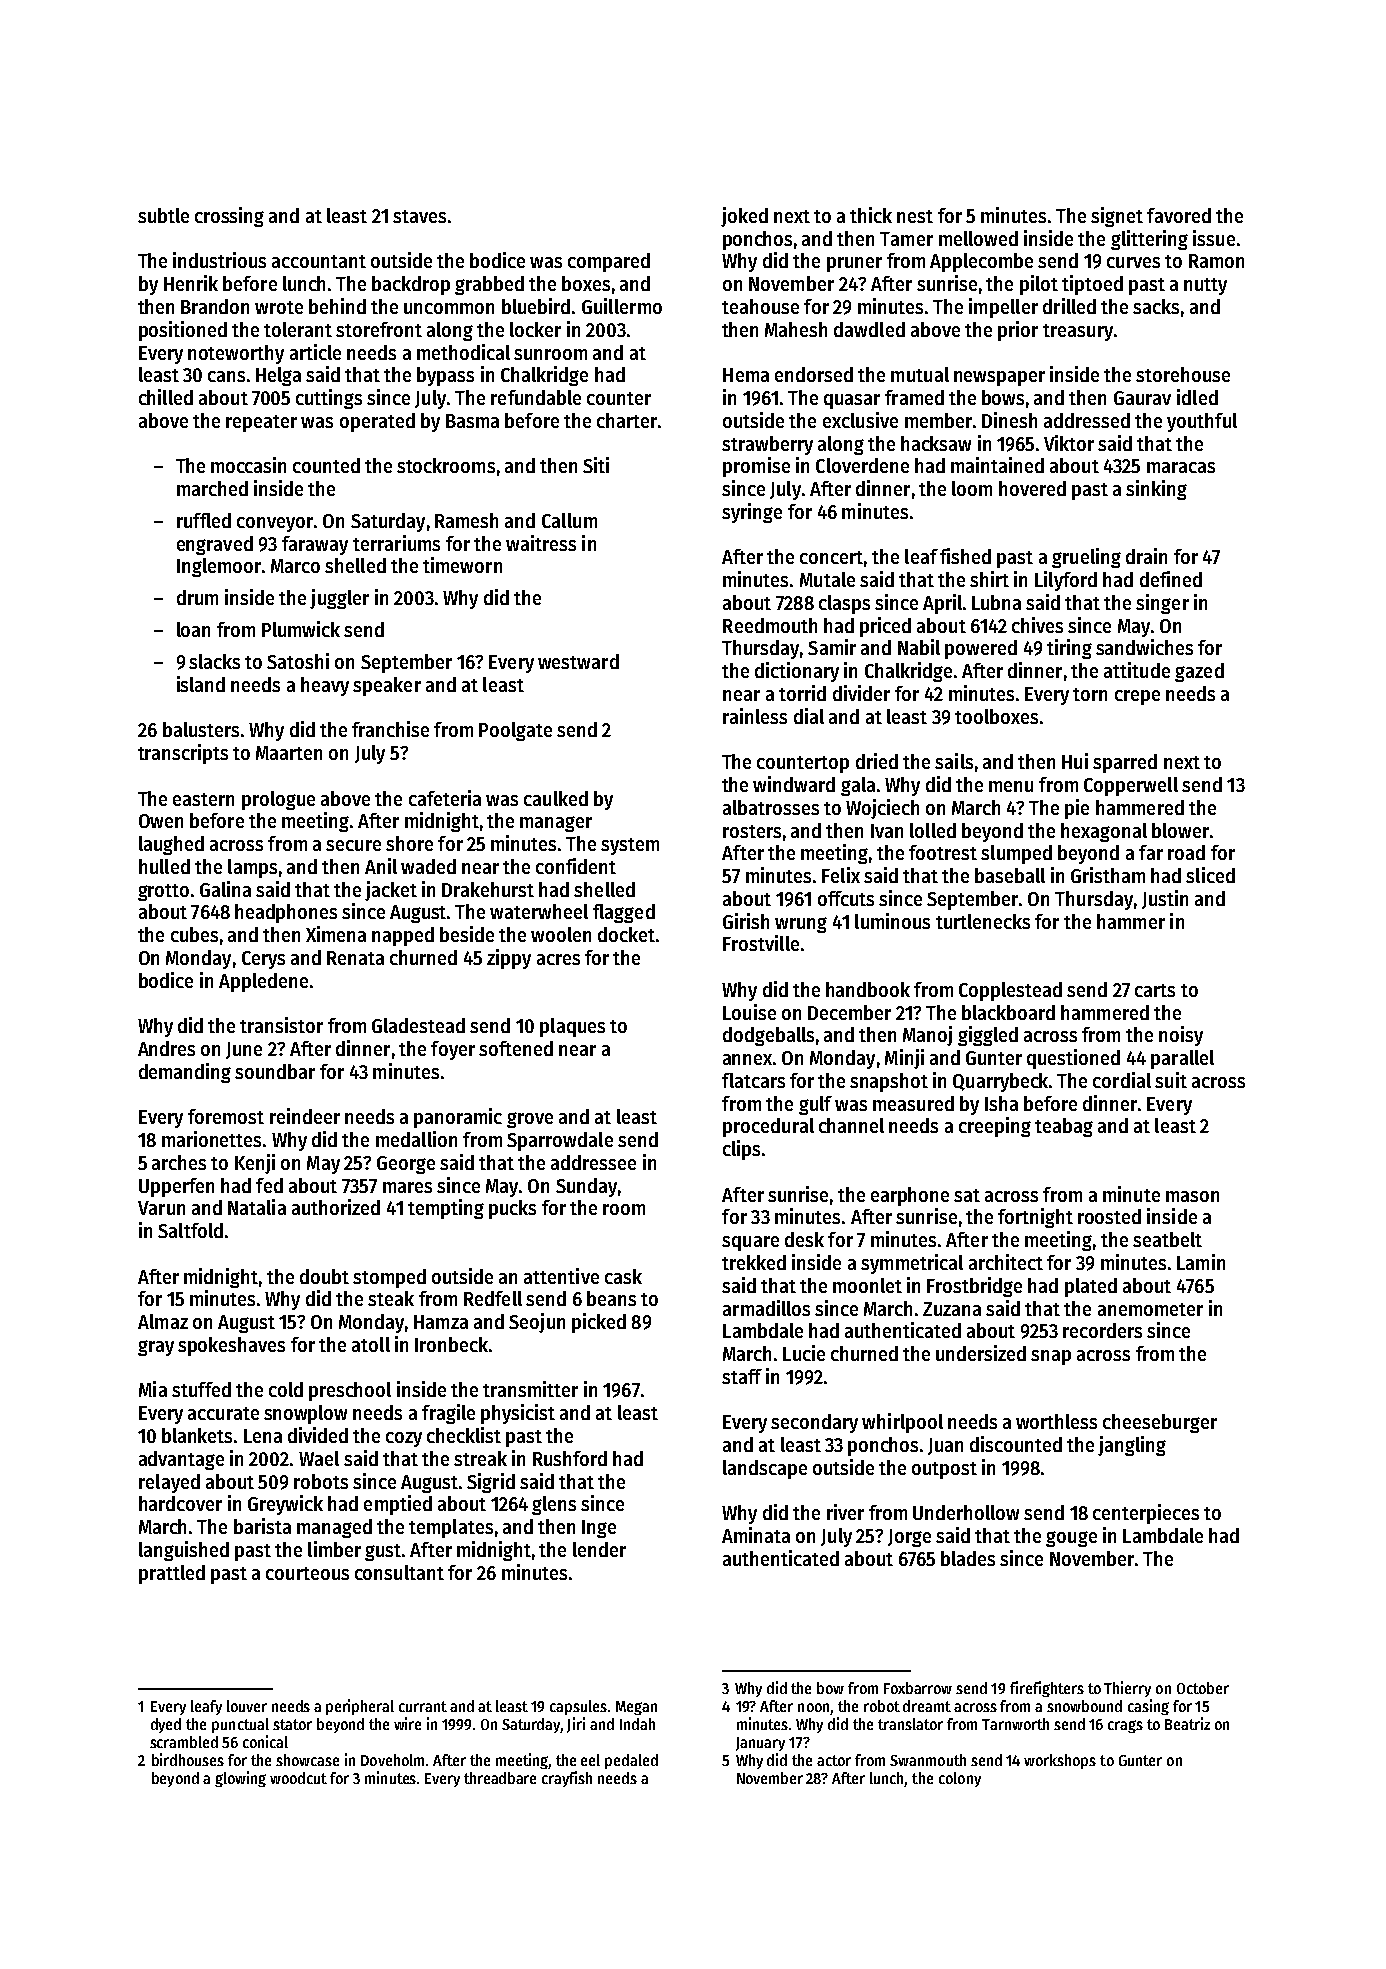 This page has width=1386, height=1969. Describe the element at coordinates (1117, 217) in the page. I see `signet` at that location.
